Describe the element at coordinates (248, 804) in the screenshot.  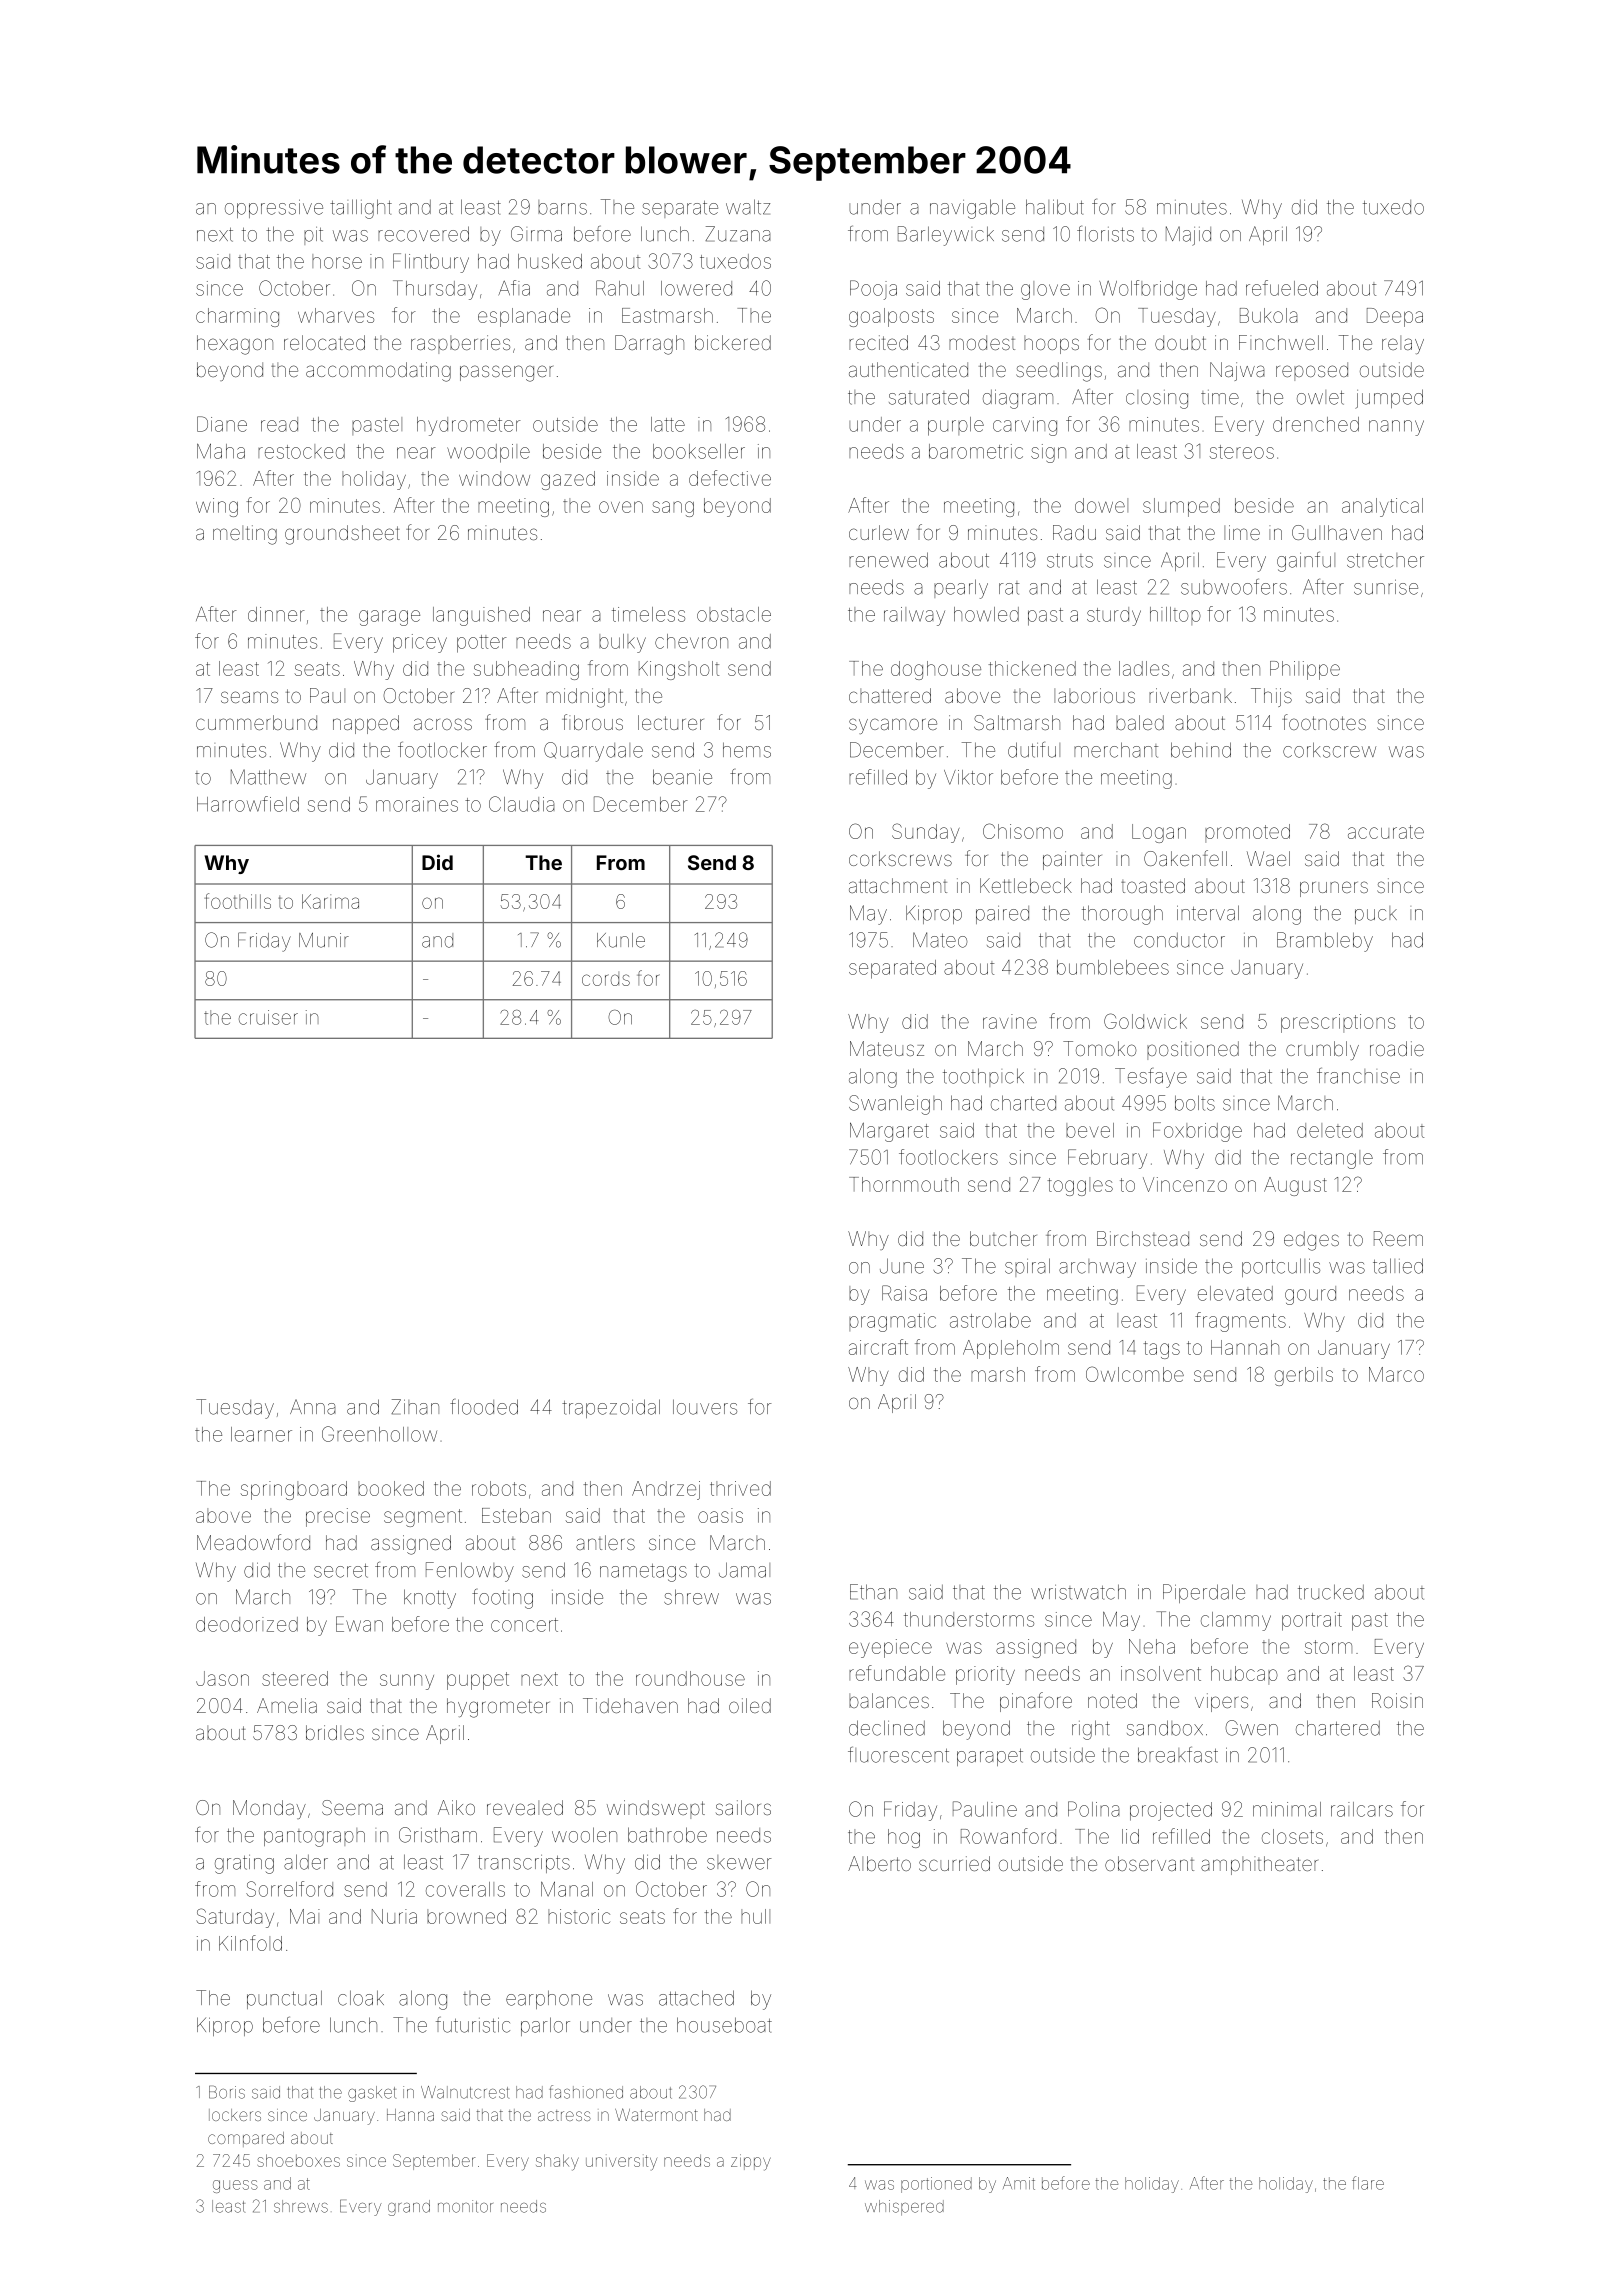
I see `Harrowfield` at that location.
